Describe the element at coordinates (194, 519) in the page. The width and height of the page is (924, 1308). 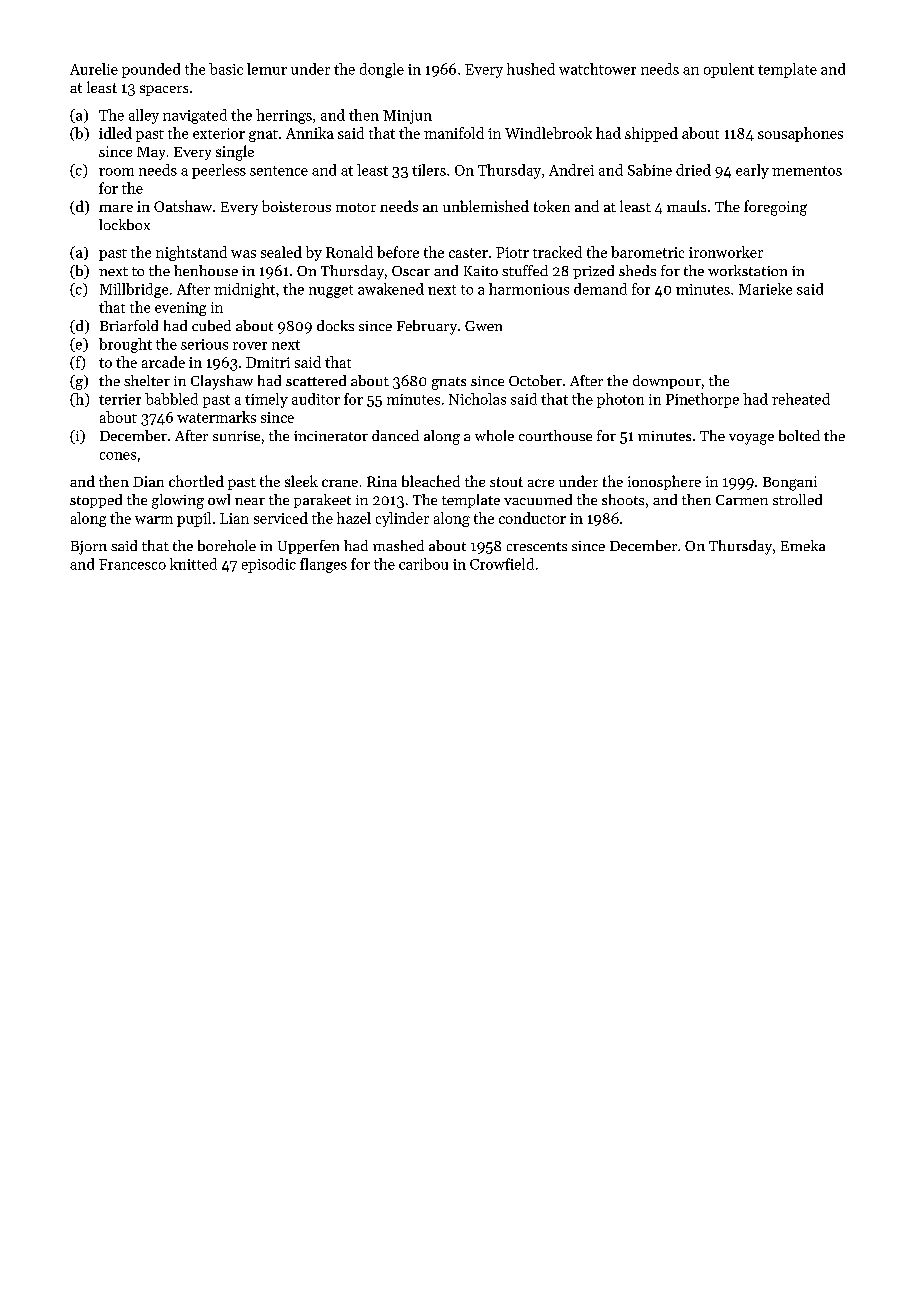
I see `pupil` at that location.
